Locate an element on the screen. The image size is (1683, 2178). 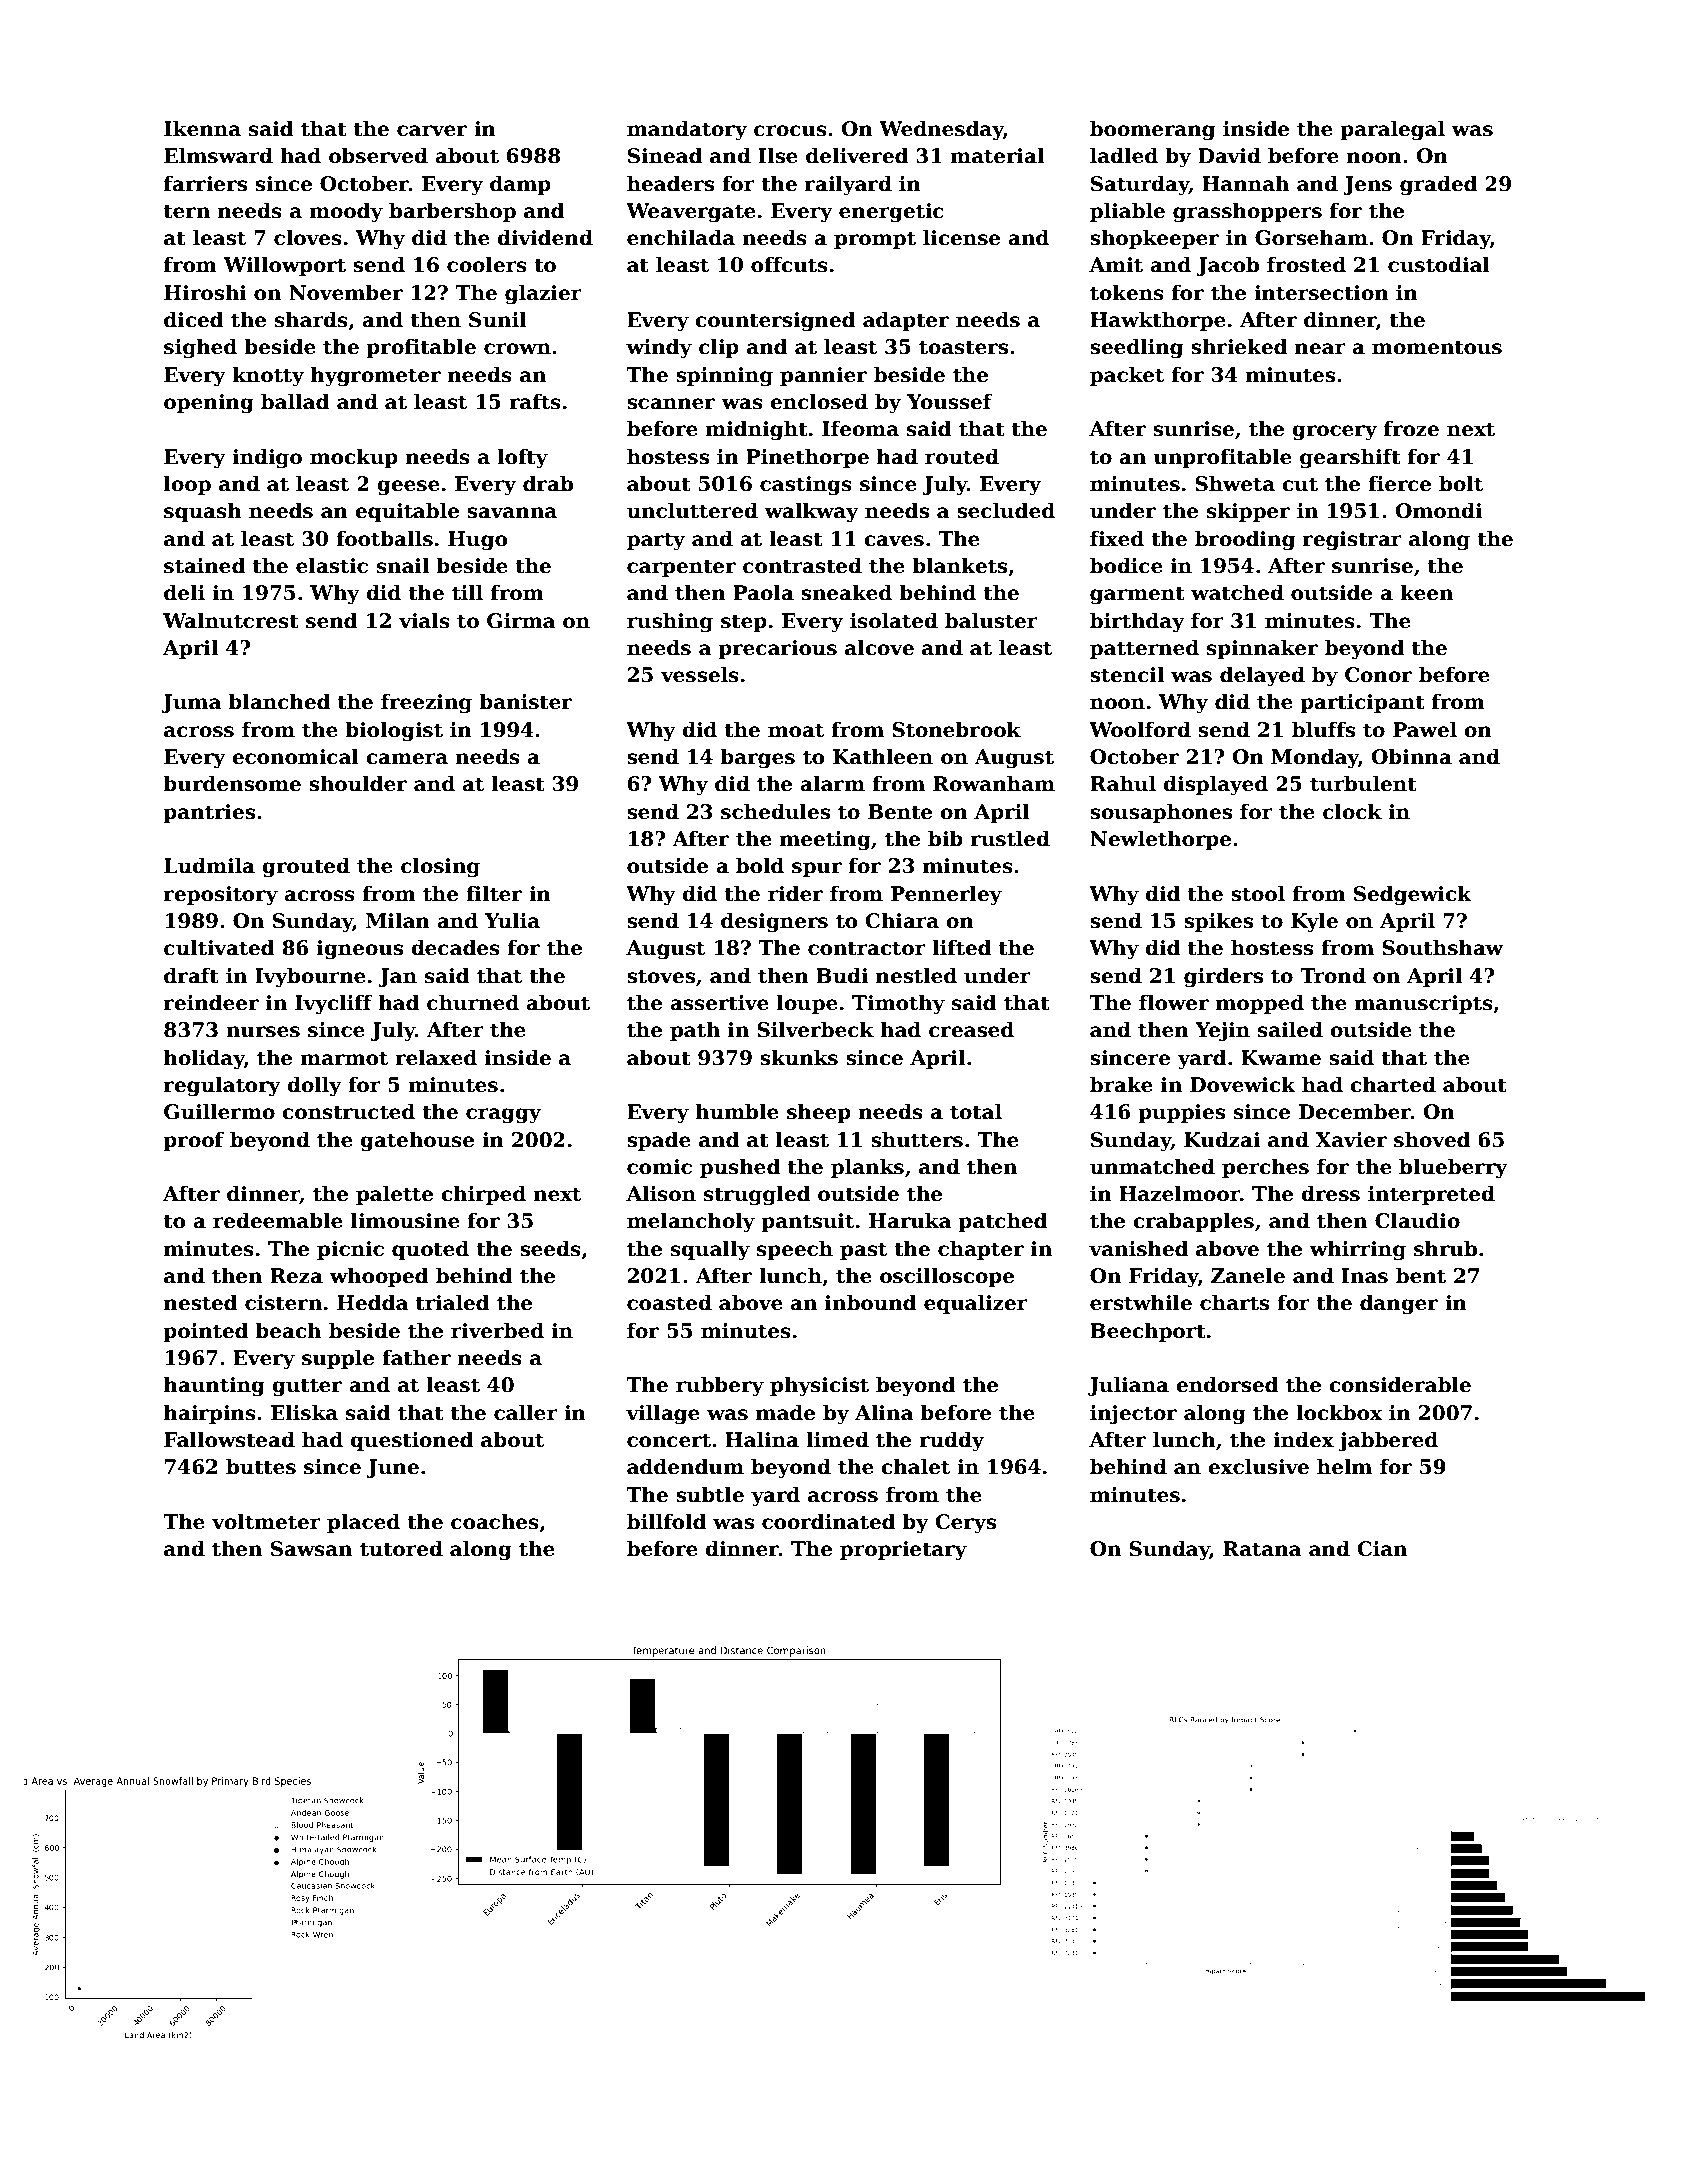
Gorseham is located at coordinates (1311, 237).
